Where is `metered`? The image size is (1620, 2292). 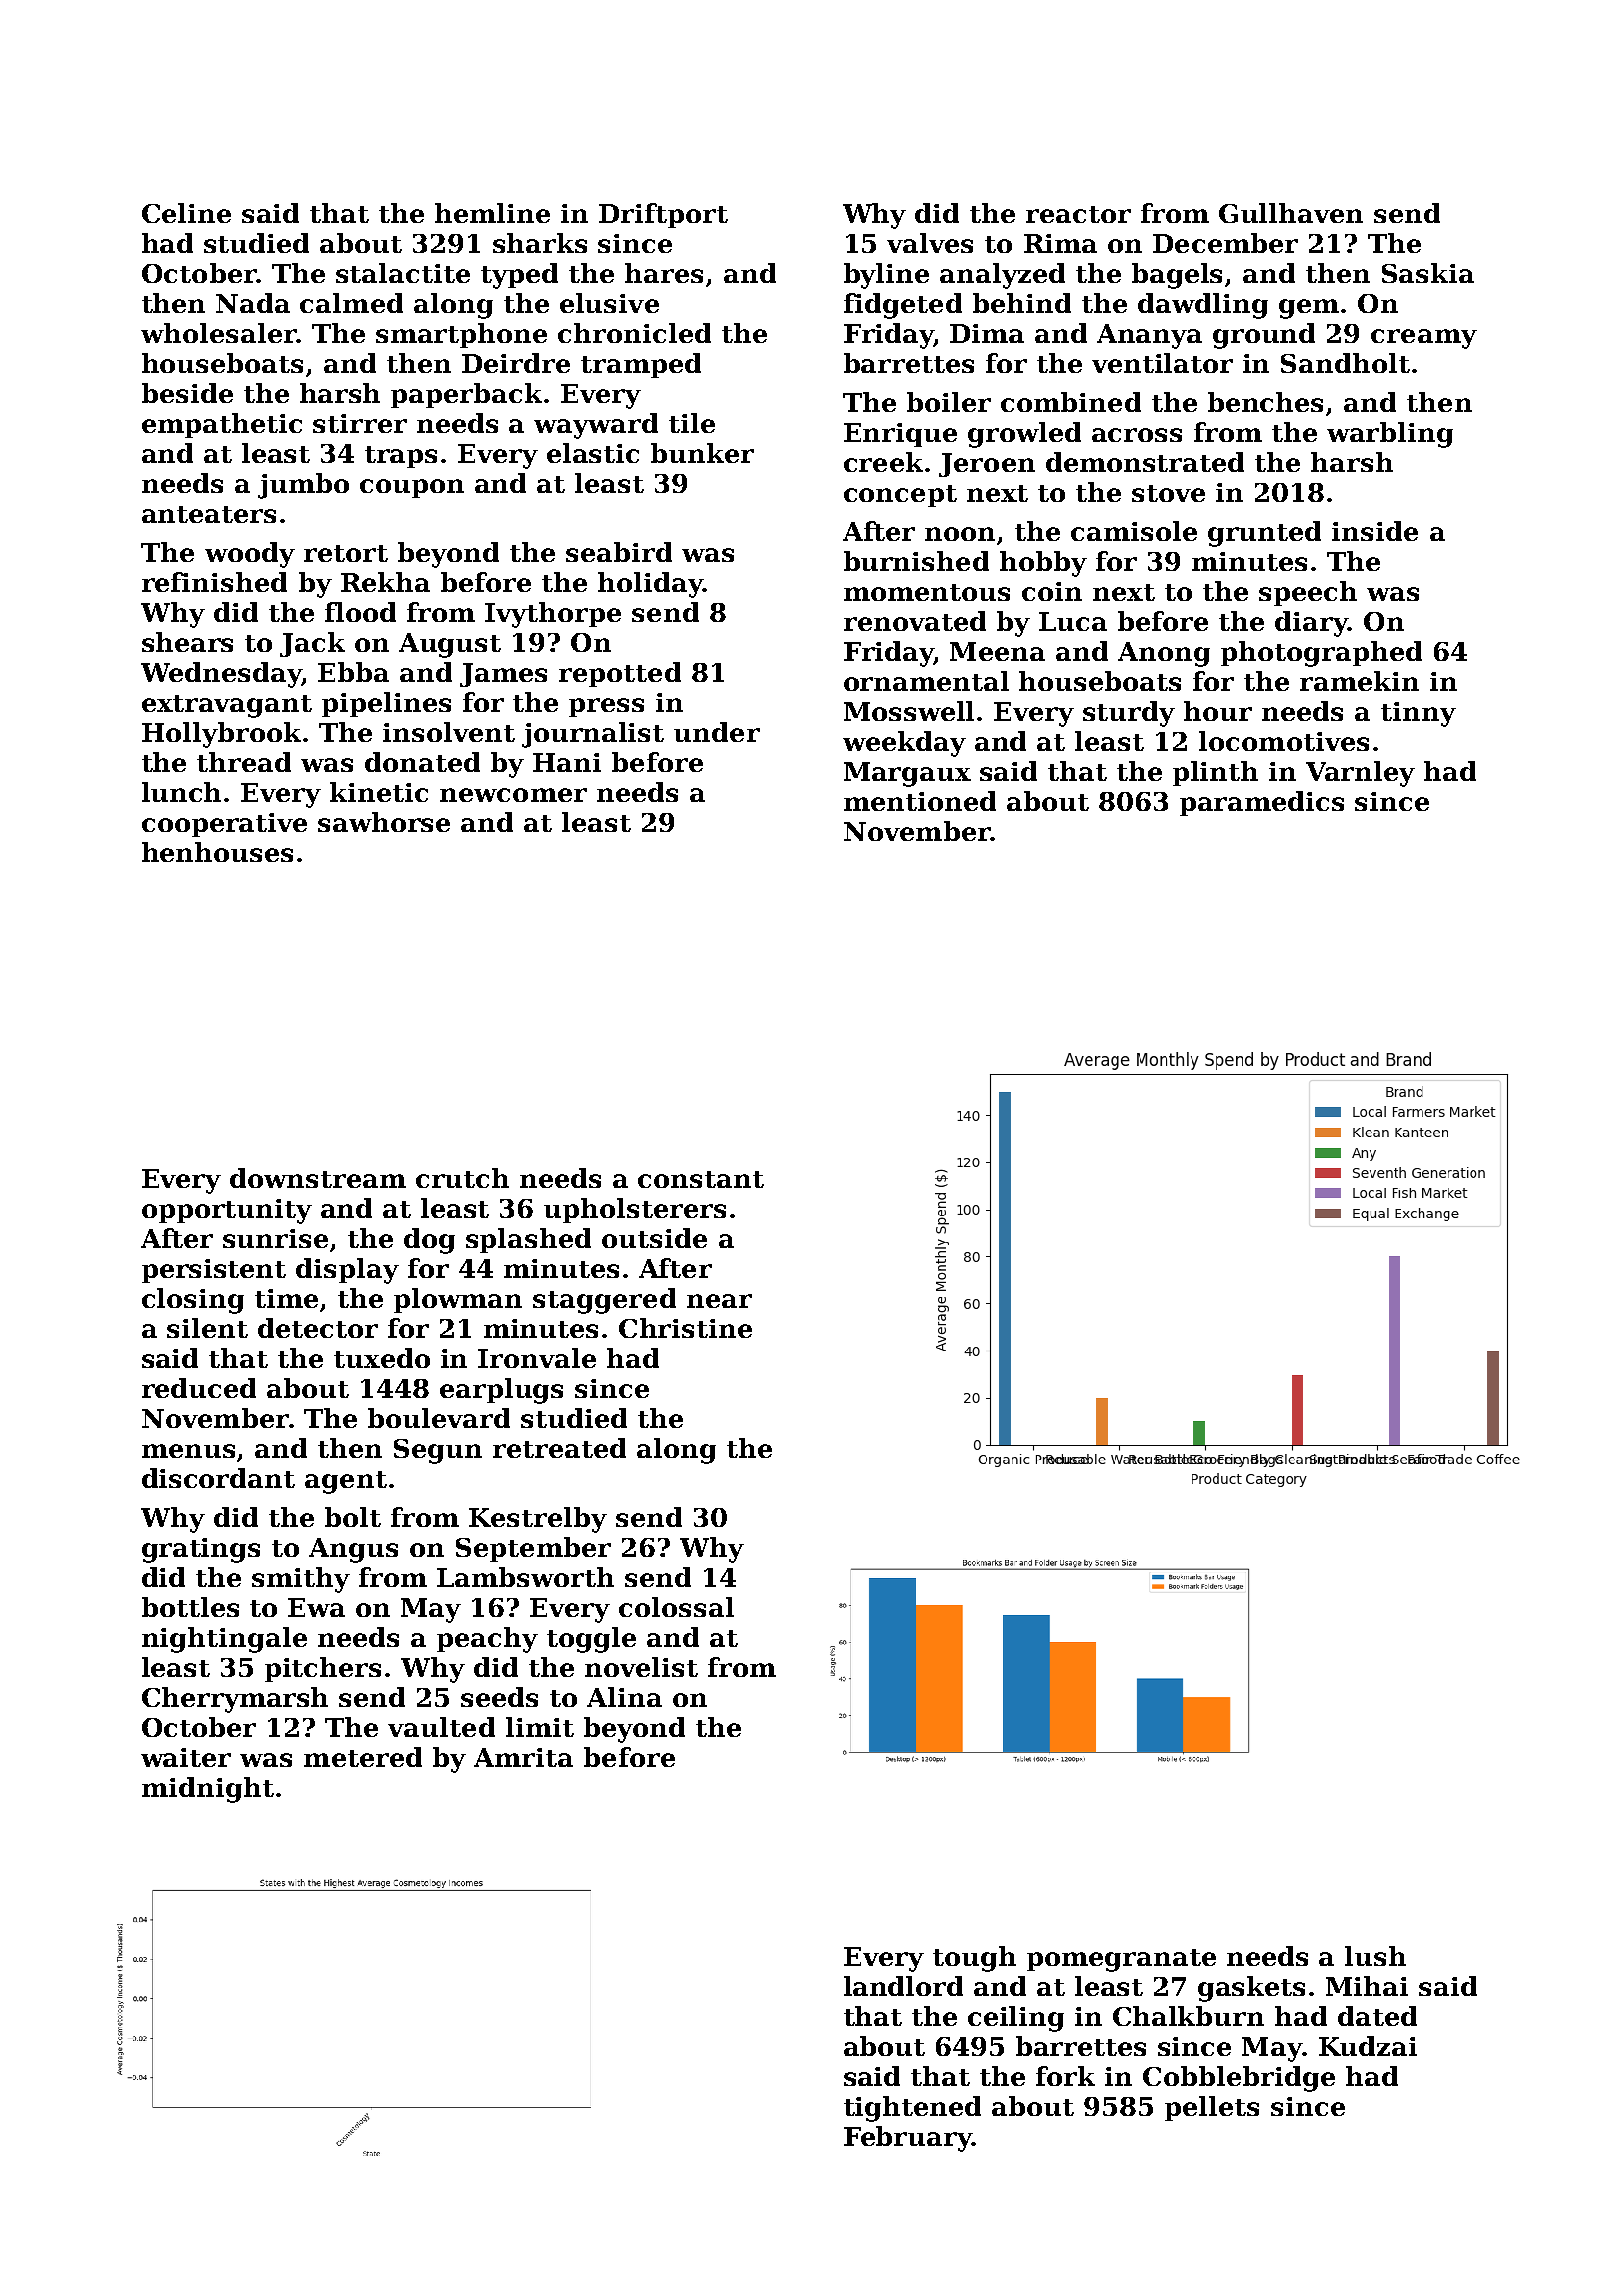 metered is located at coordinates (363, 1757).
